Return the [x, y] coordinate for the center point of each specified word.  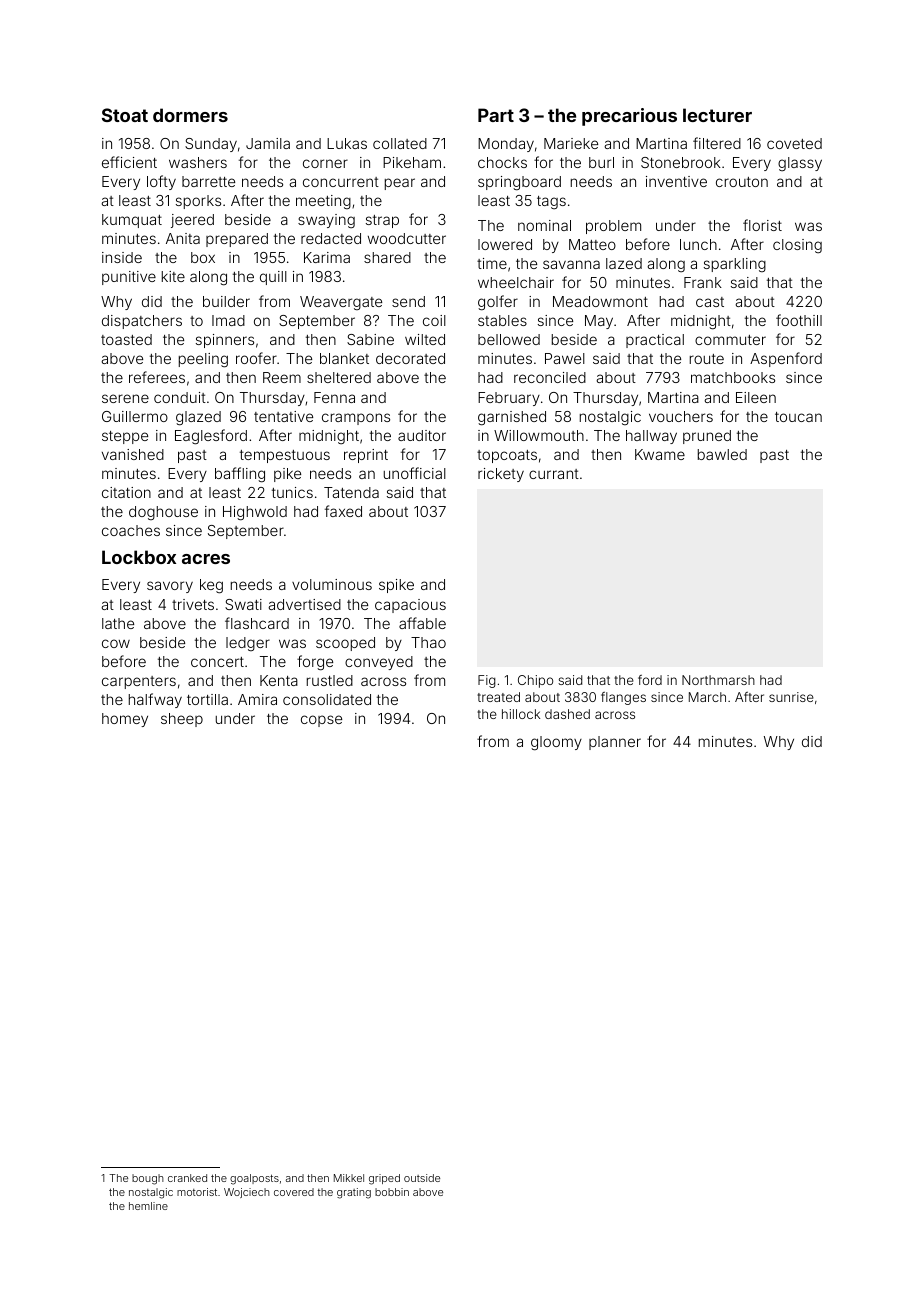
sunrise [791, 697]
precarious [629, 117]
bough [148, 1179]
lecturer [717, 115]
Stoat [125, 115]
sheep [182, 720]
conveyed [379, 663]
